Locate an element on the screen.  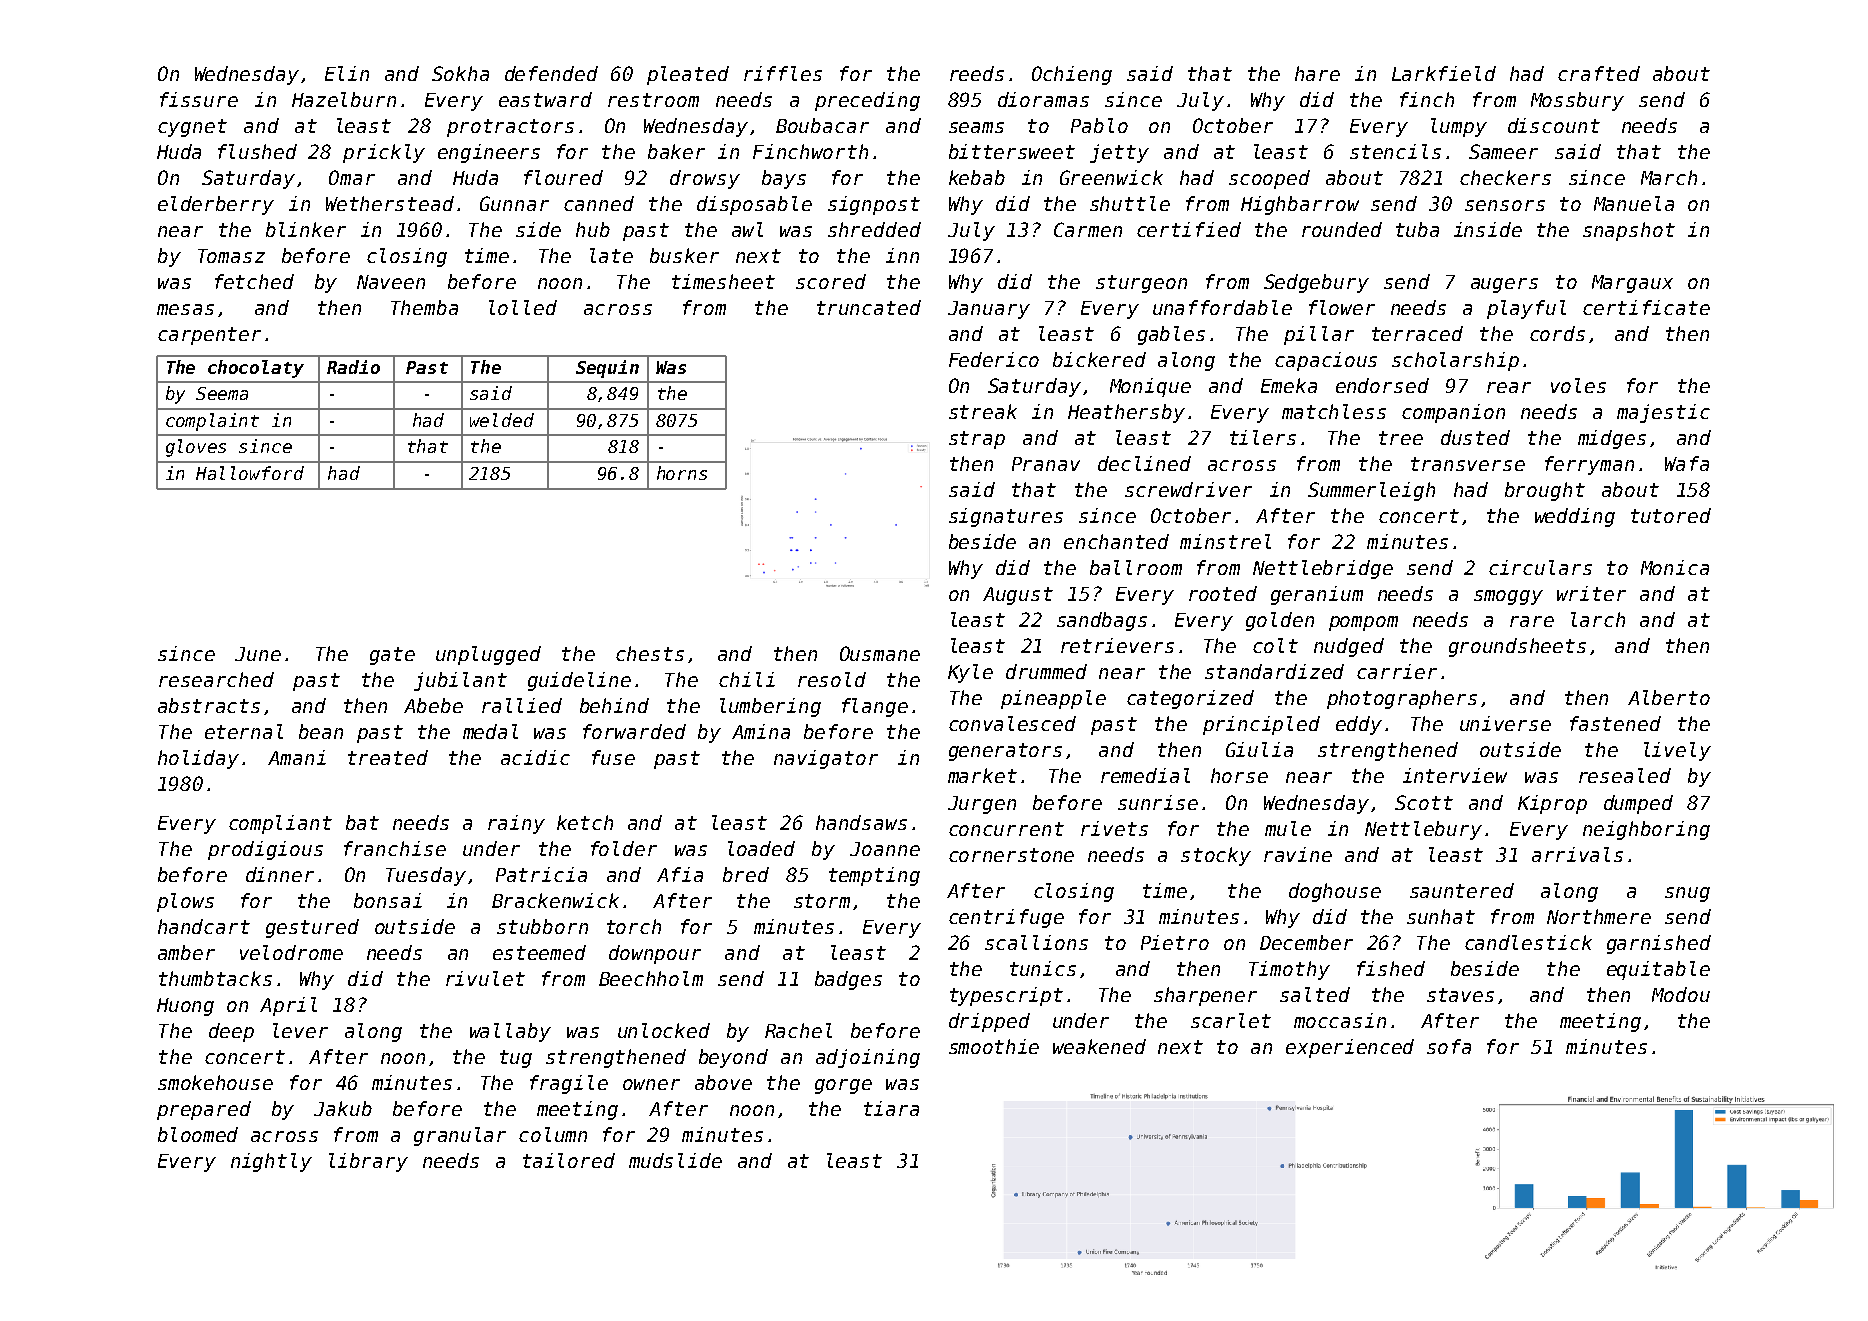
companion is located at coordinates (1453, 413).
